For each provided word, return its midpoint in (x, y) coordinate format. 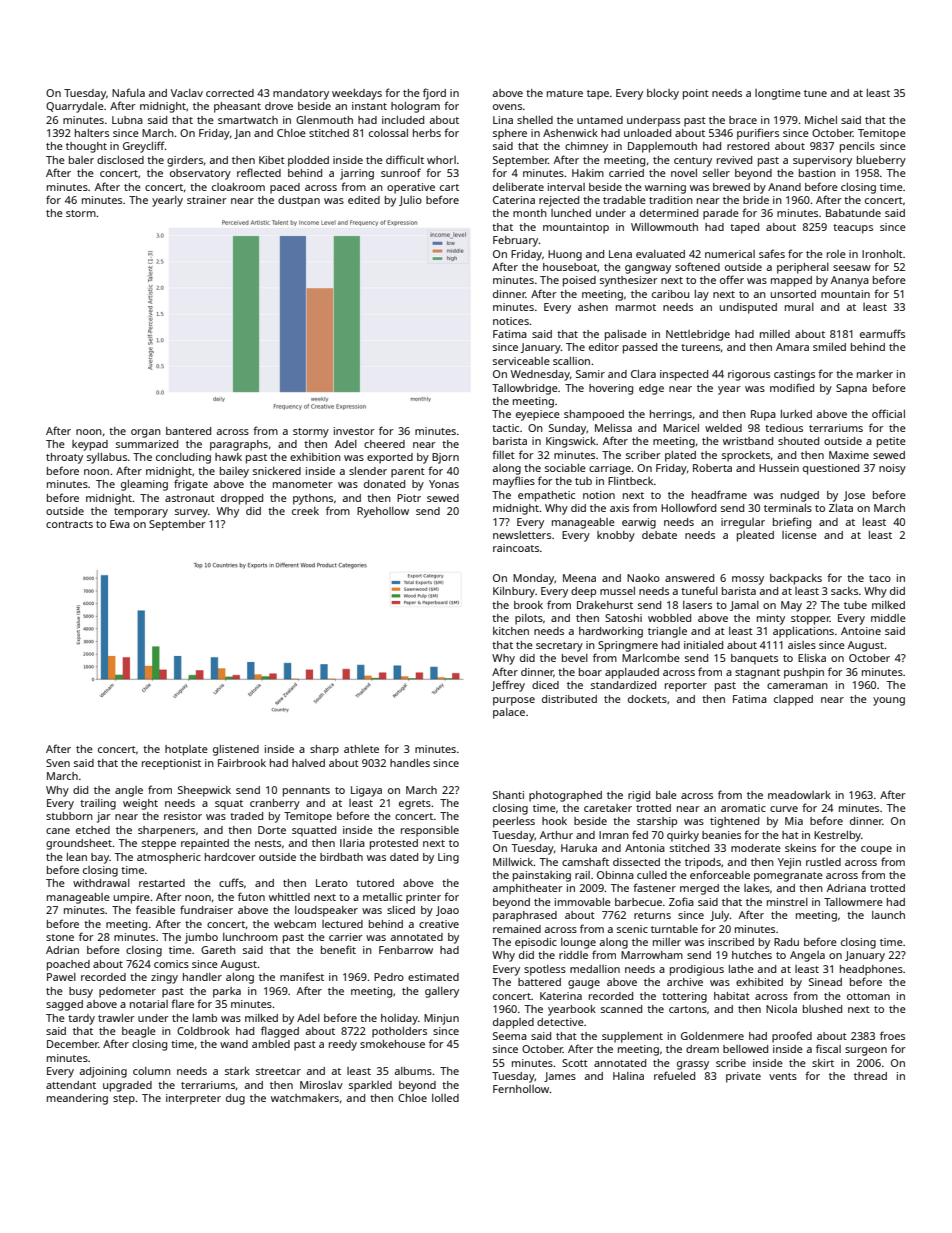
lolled (445, 1098)
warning (665, 188)
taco (880, 578)
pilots (529, 619)
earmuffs (882, 333)
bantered (188, 431)
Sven (58, 763)
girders (185, 161)
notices (511, 321)
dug (235, 1099)
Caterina (514, 200)
